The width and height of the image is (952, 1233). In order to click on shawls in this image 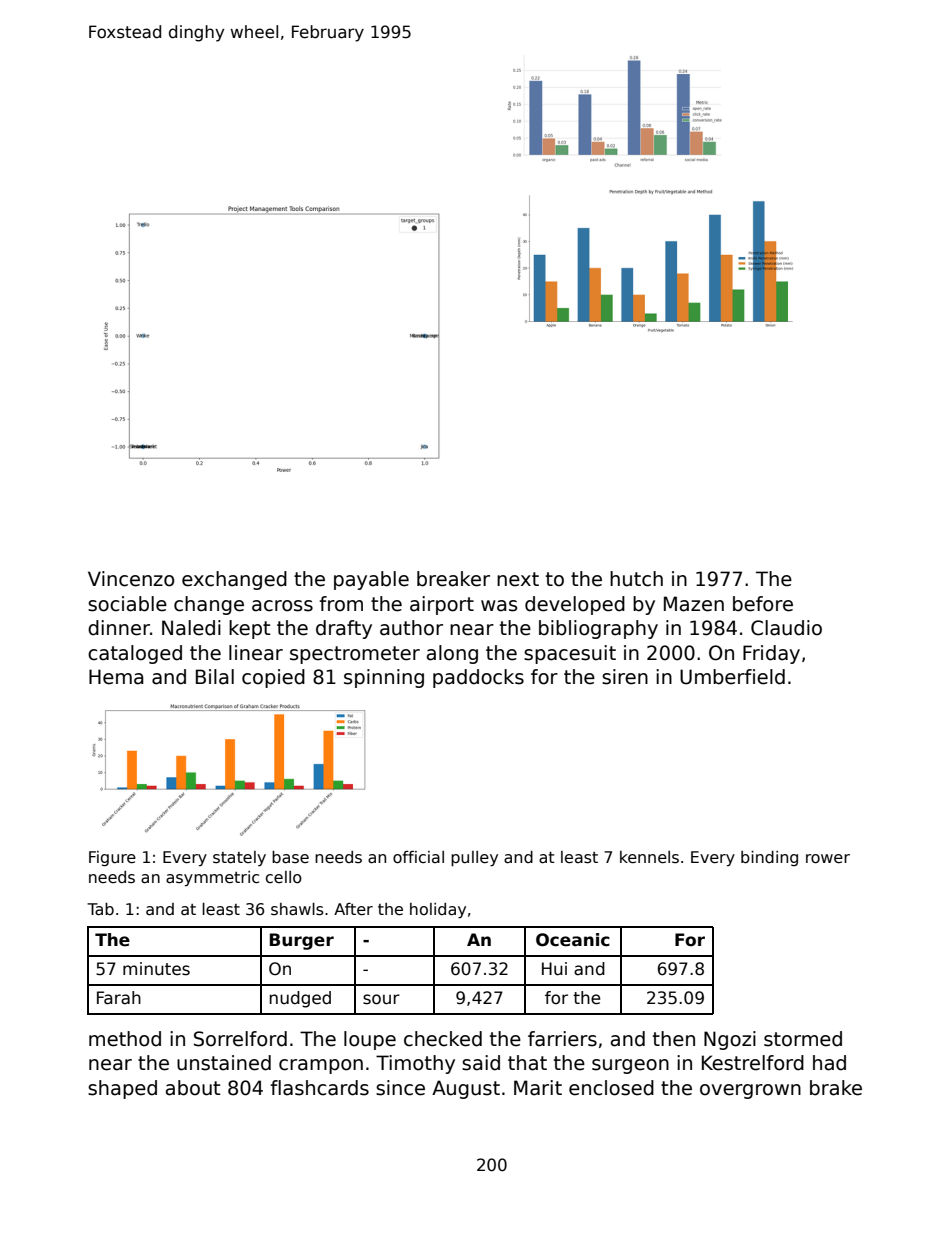, I will do `click(297, 909)`.
